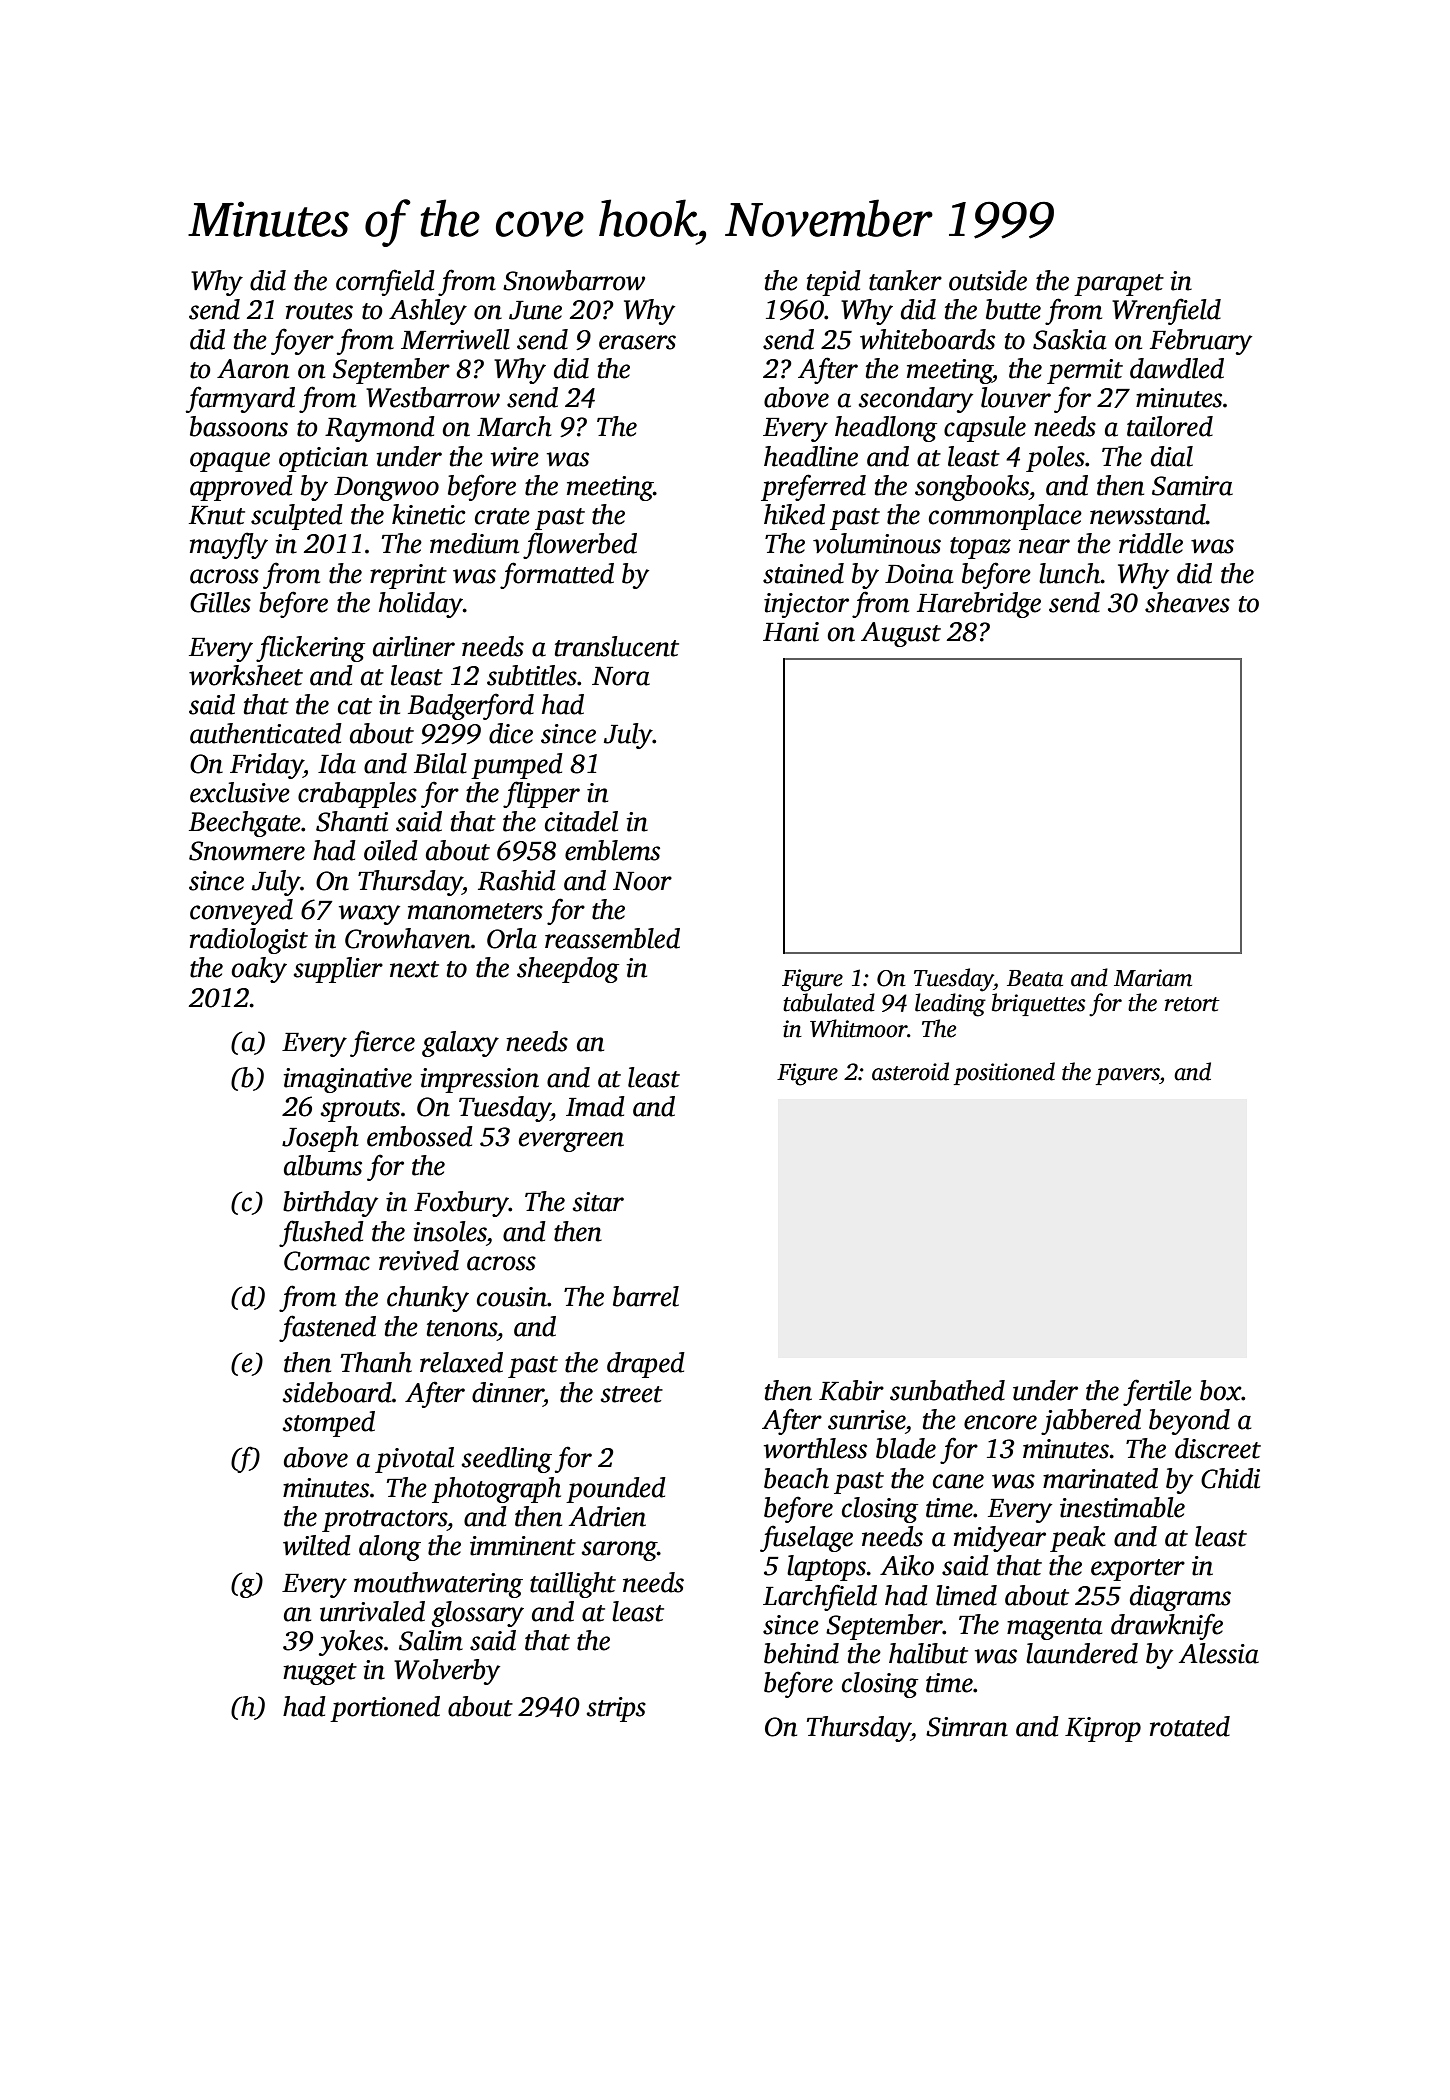  What do you see at coordinates (1187, 602) in the image?
I see `sheaves` at bounding box center [1187, 602].
